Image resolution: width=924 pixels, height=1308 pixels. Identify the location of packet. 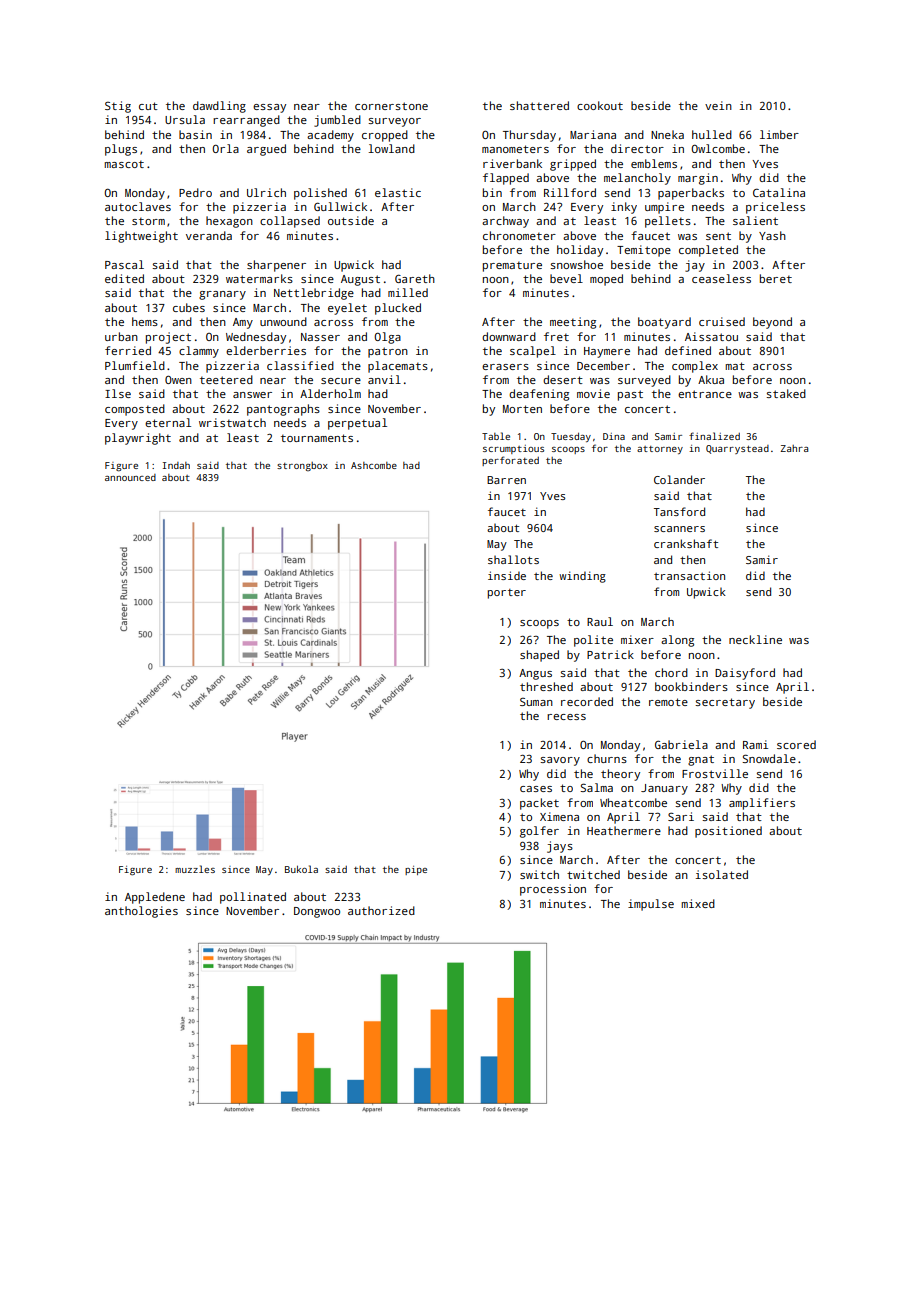
(539, 804).
